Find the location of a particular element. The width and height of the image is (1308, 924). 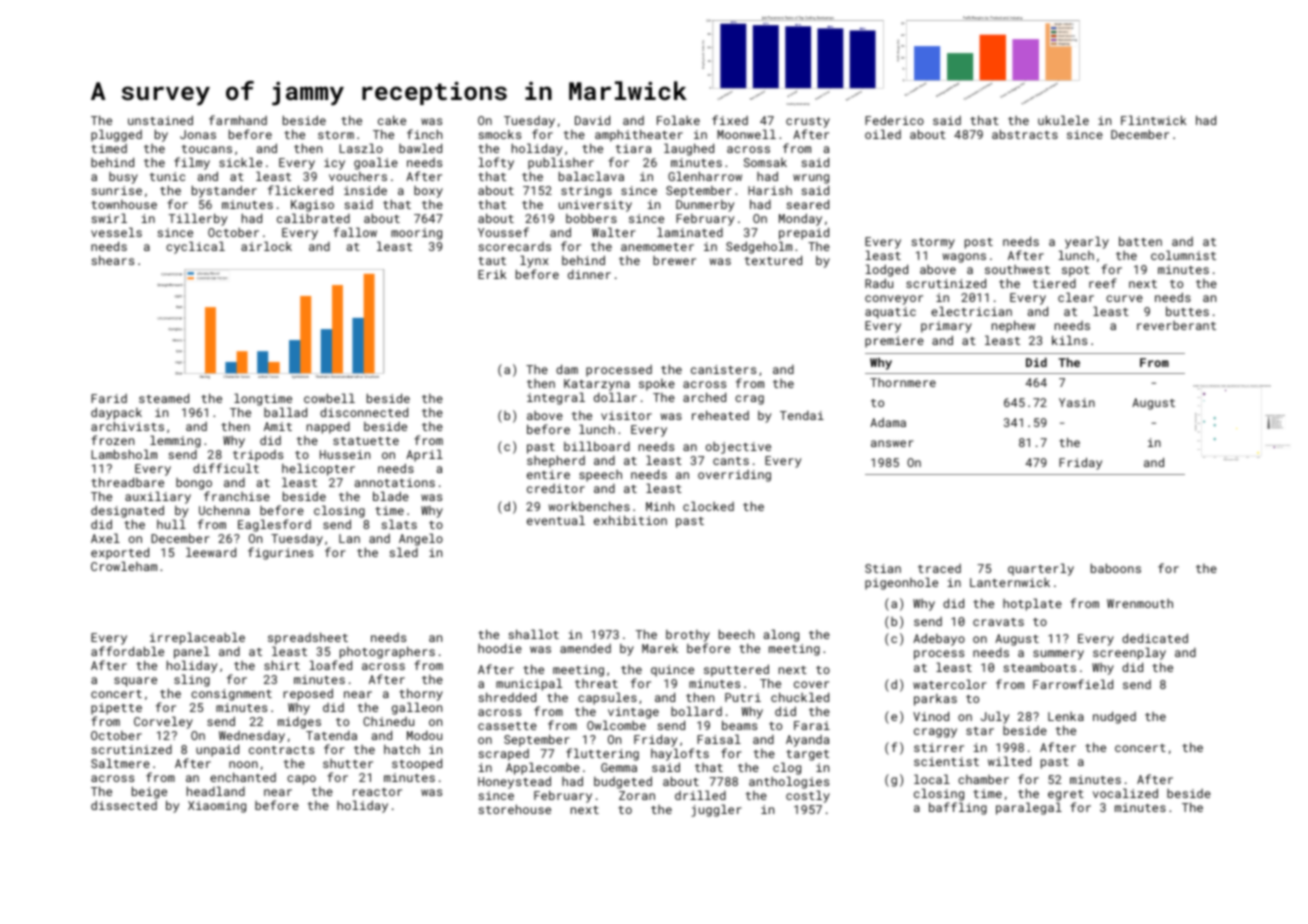

cover is located at coordinates (811, 684).
